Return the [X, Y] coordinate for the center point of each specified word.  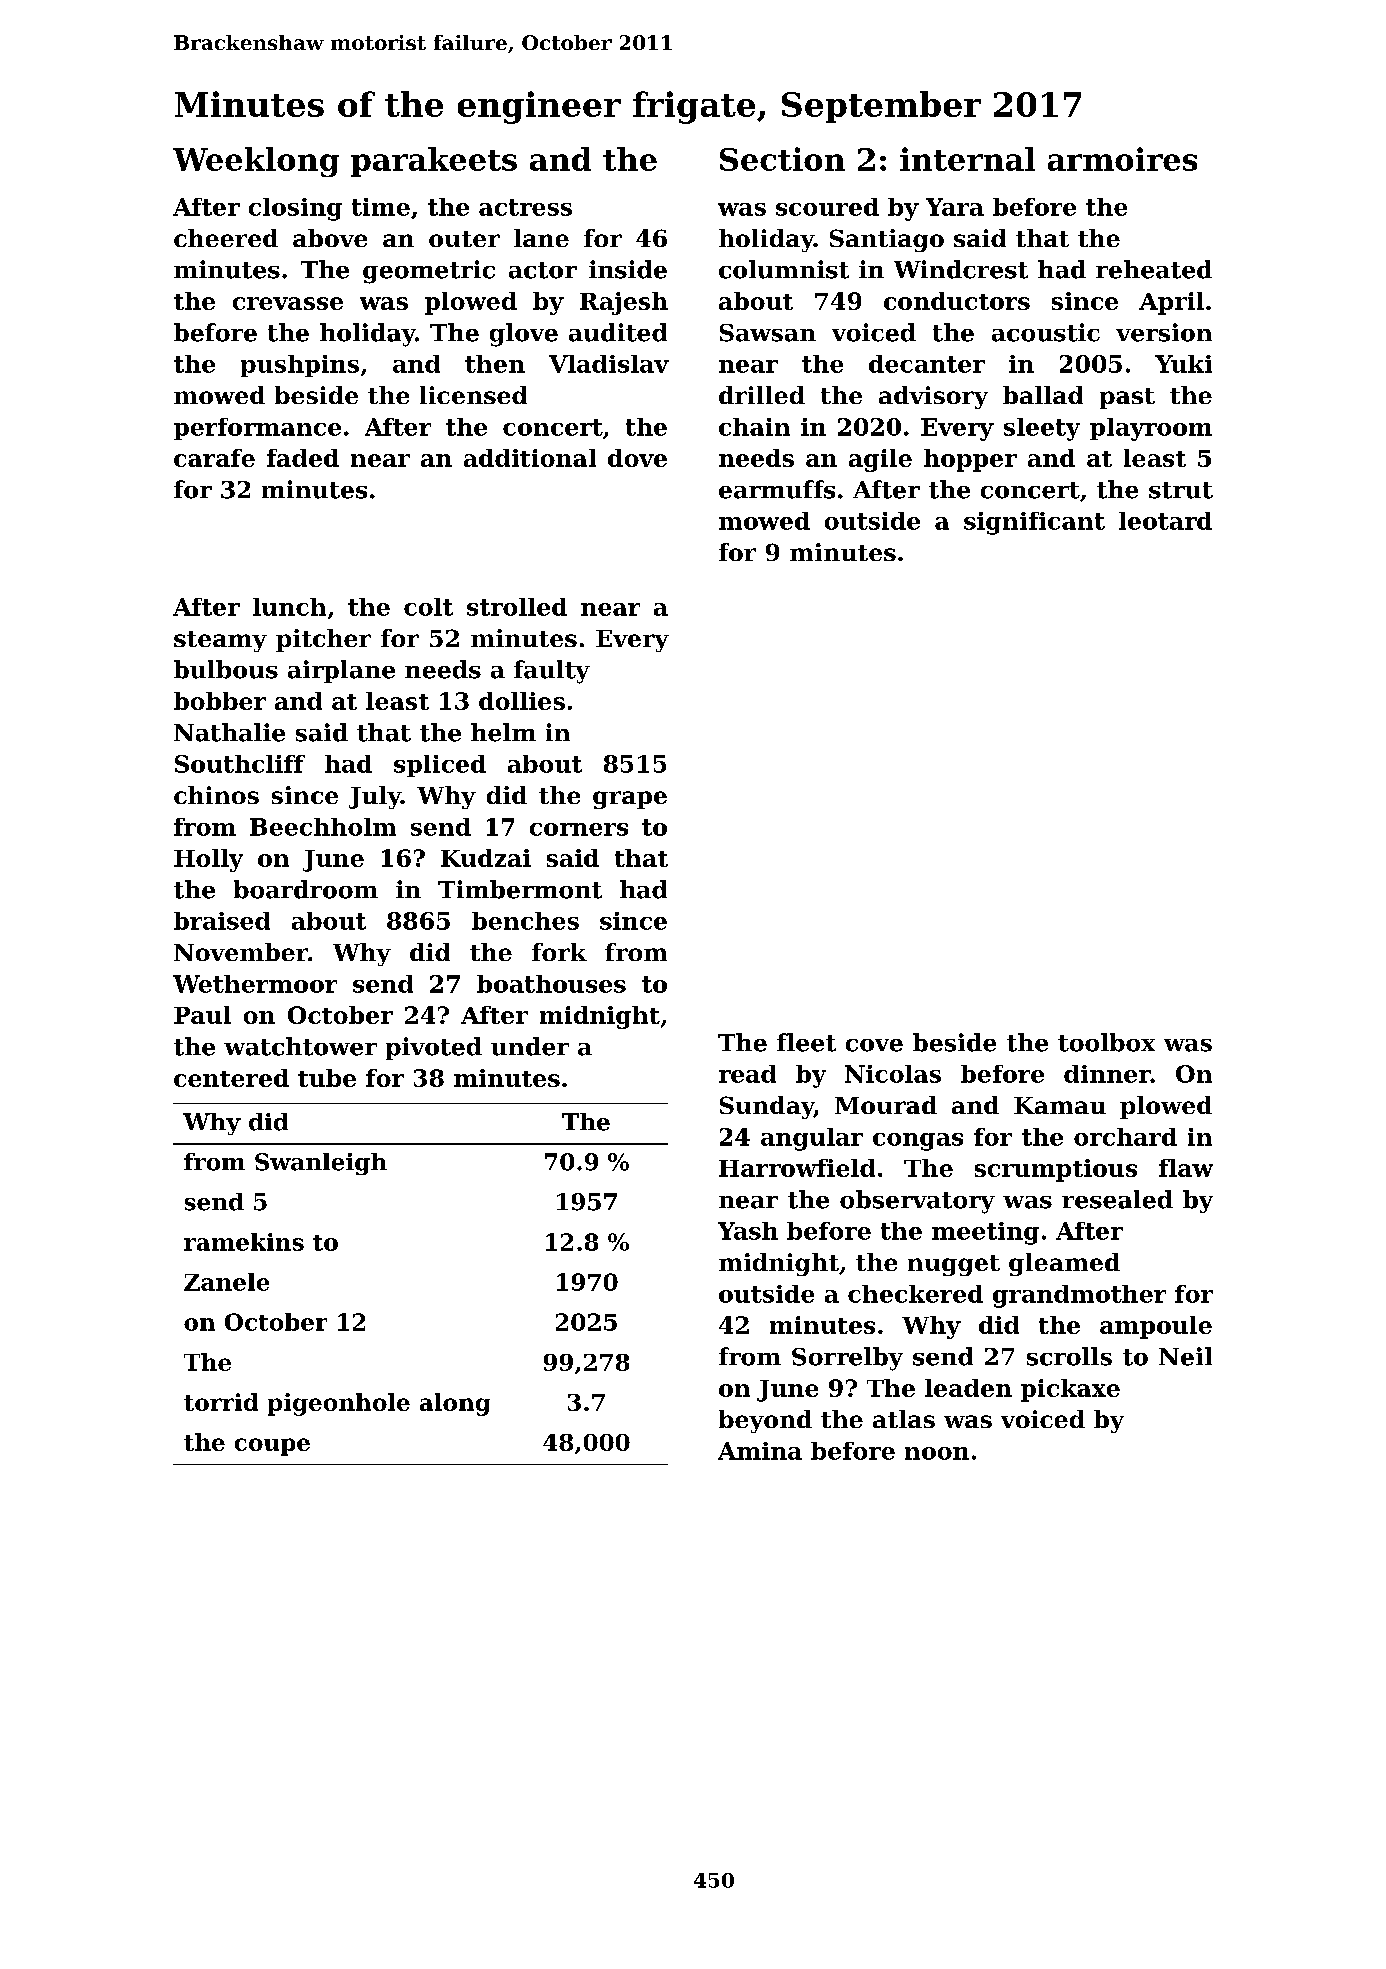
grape [630, 800]
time [381, 207]
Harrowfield [797, 1168]
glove [524, 335]
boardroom [306, 889]
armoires [1122, 159]
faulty [552, 672]
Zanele [226, 1282]
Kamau [1060, 1105]
